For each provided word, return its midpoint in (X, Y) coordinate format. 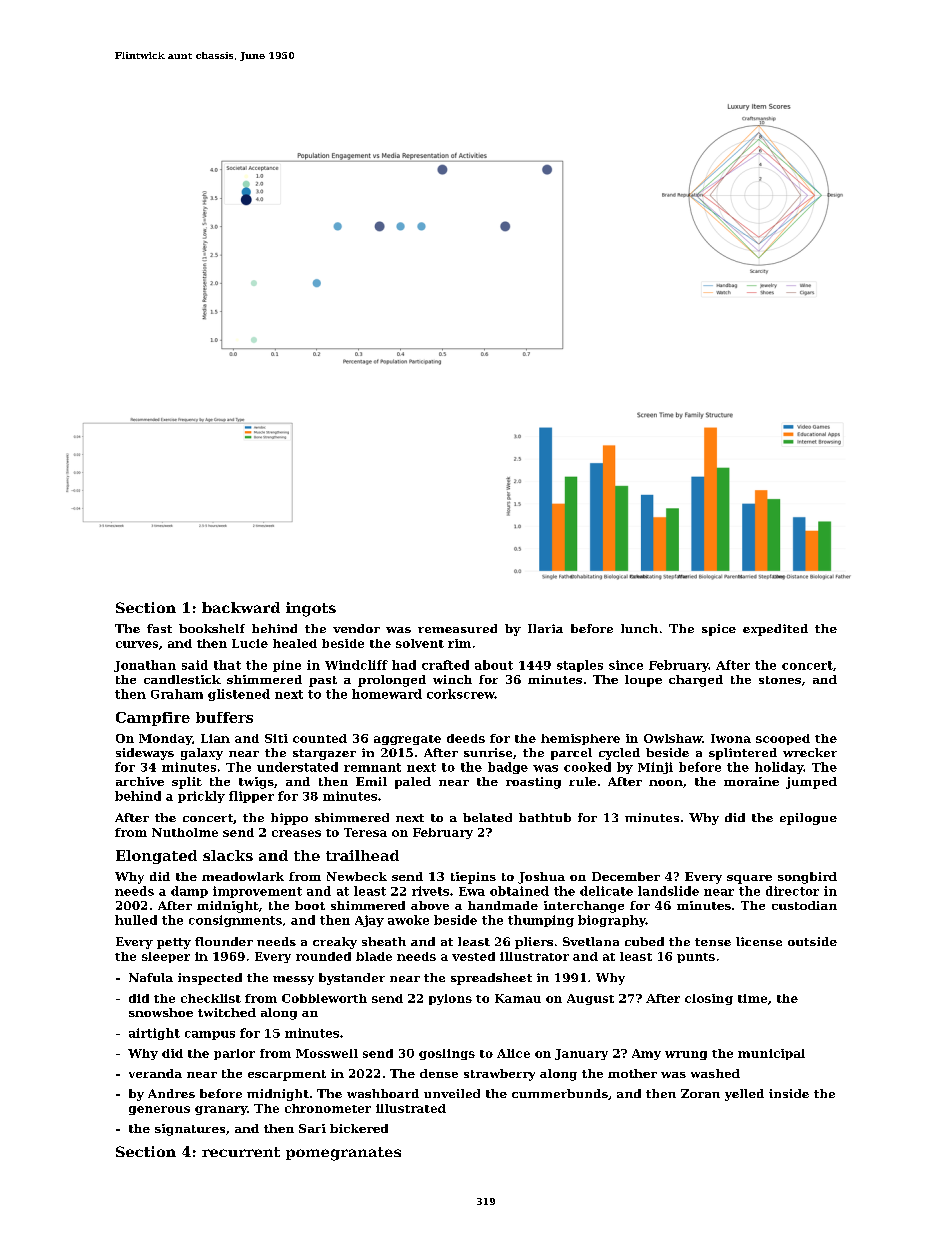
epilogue (808, 819)
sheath (384, 941)
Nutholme (185, 832)
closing (709, 999)
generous (159, 1110)
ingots (311, 609)
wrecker (810, 752)
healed (295, 643)
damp (189, 892)
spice (719, 630)
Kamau (518, 998)
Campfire (153, 719)
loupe (643, 681)
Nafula (151, 977)
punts (696, 958)
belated (487, 817)
